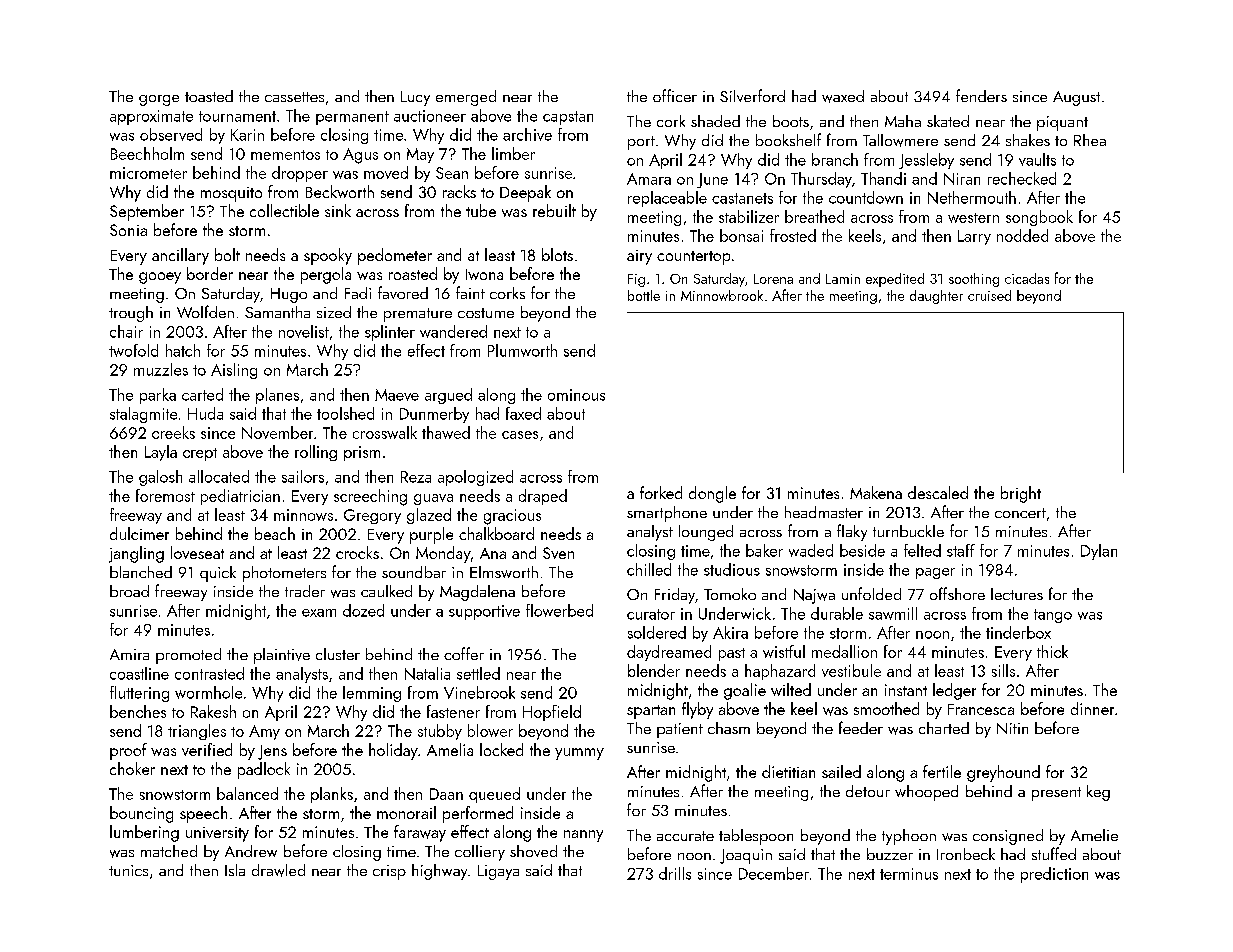 The height and width of the document is (952, 1233). What do you see at coordinates (360, 156) in the document?
I see `Agus` at bounding box center [360, 156].
